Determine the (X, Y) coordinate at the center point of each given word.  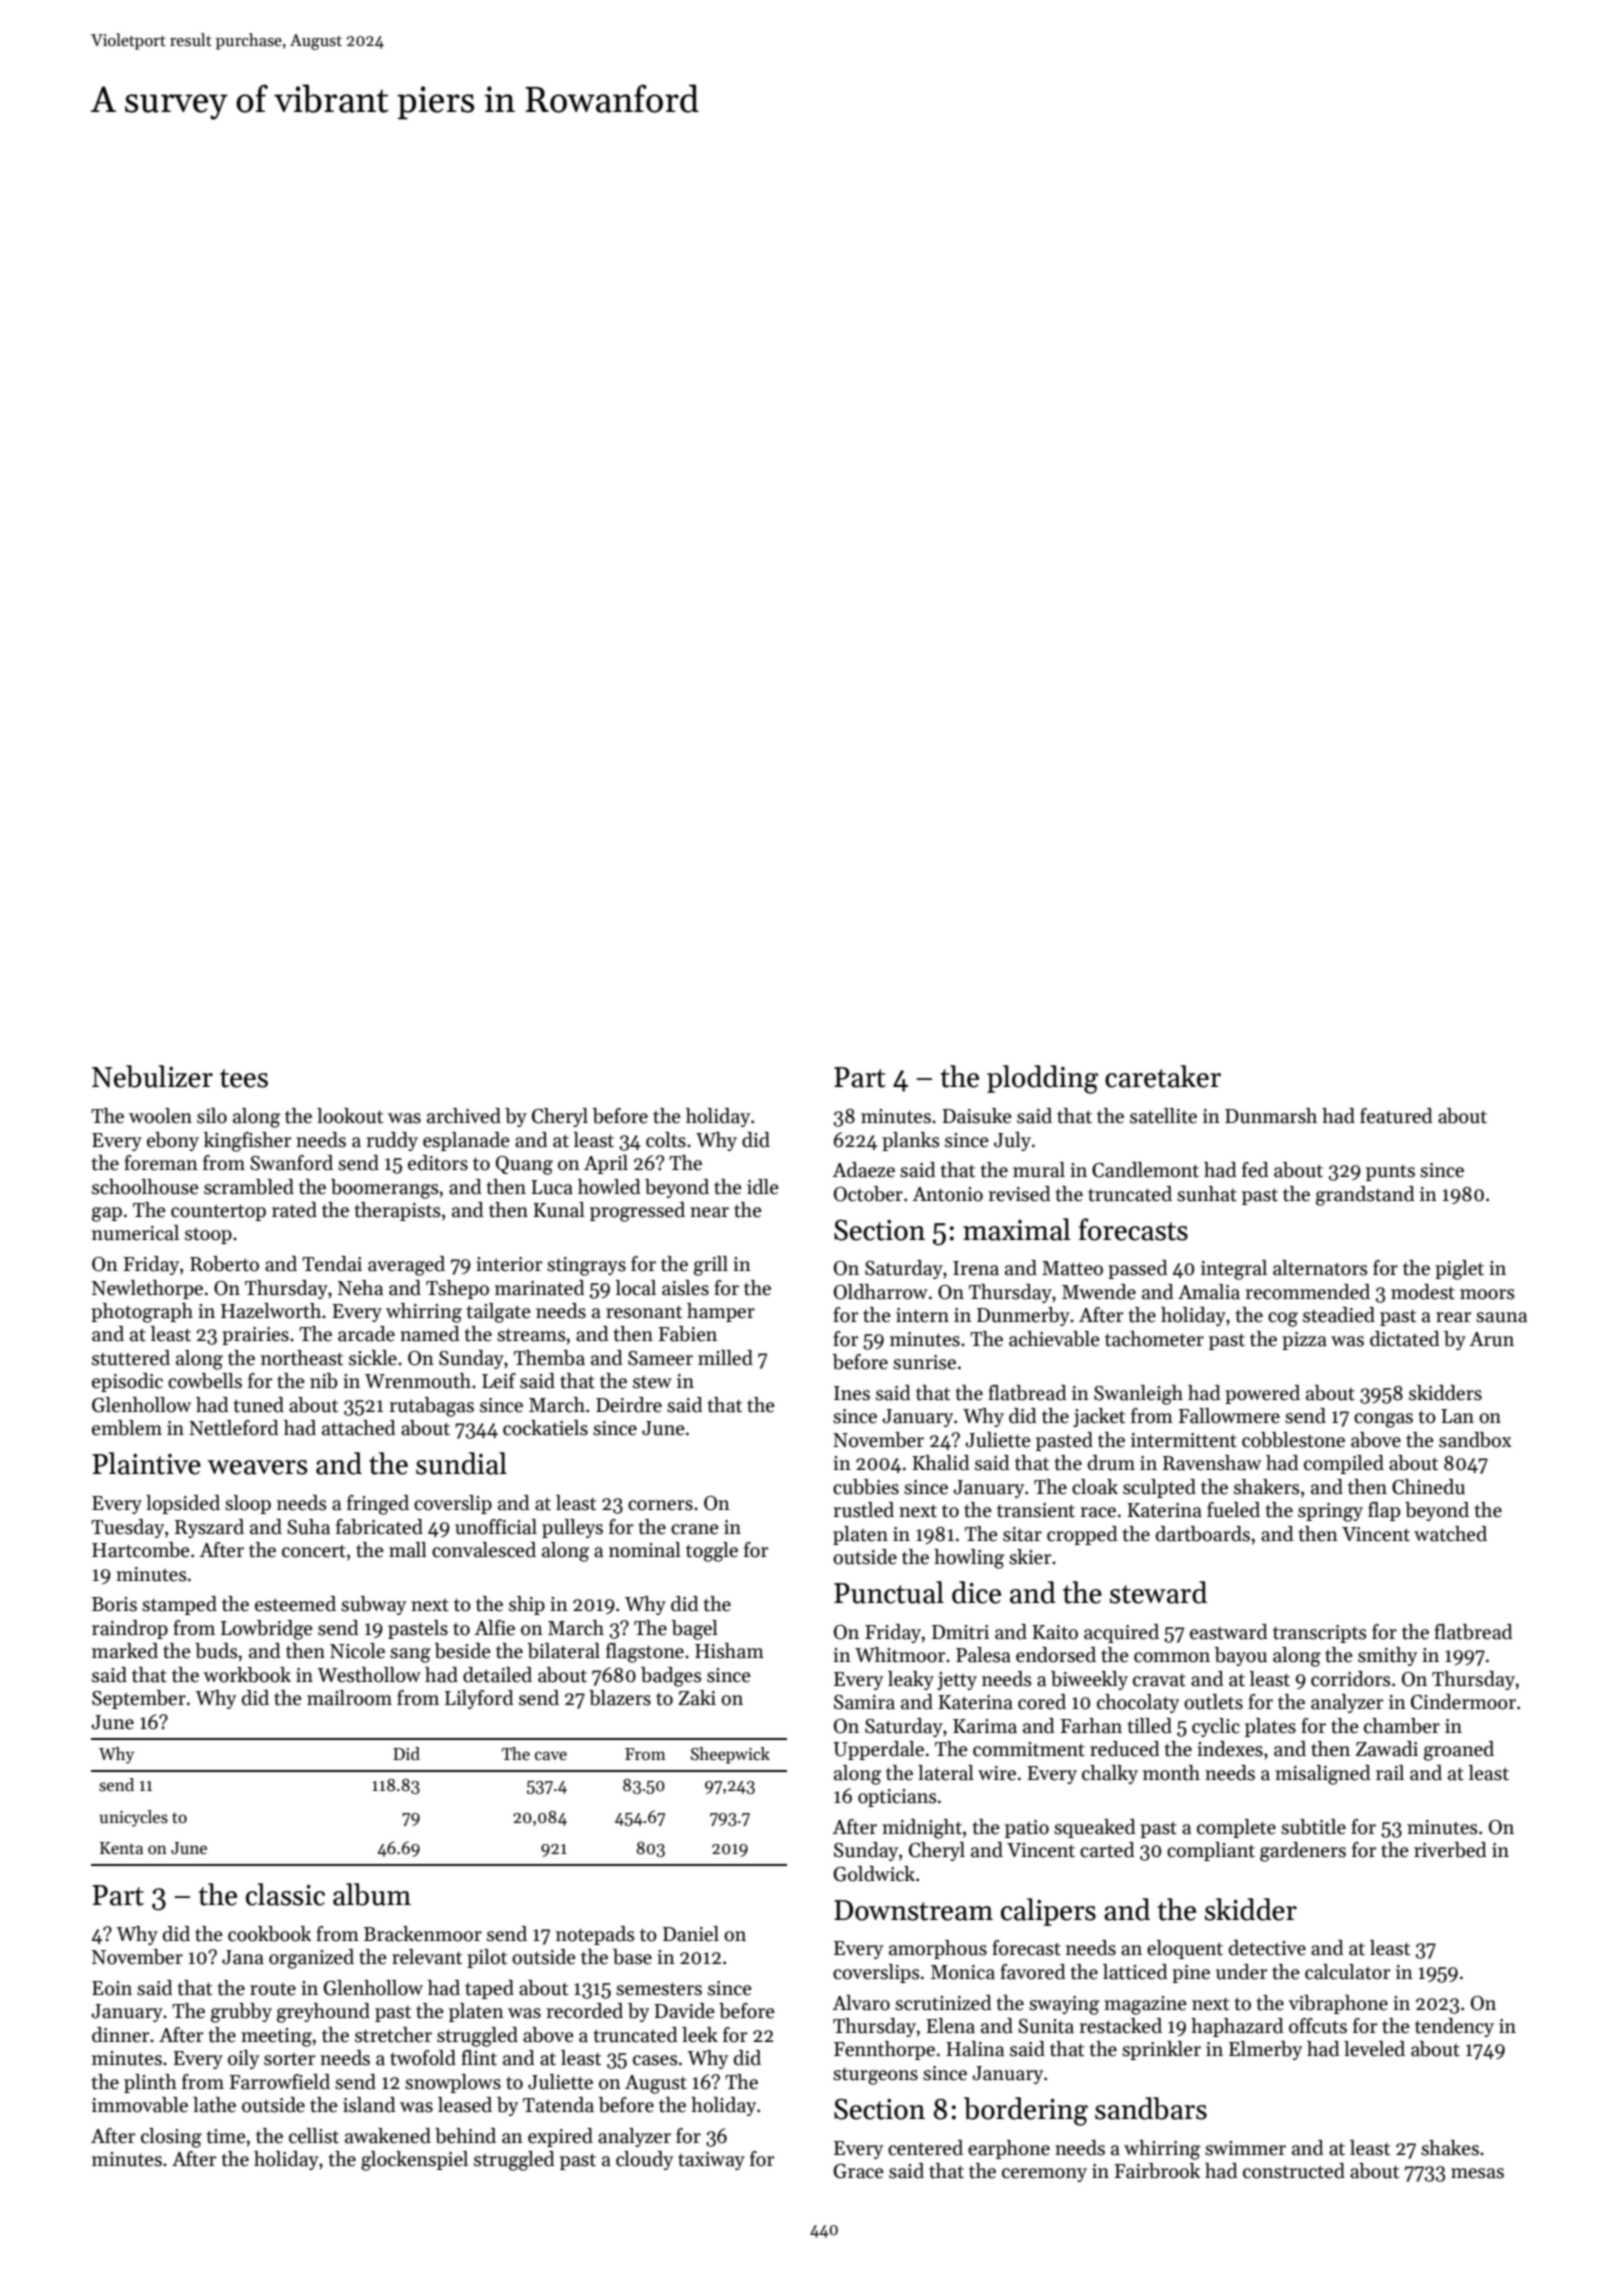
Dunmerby (1023, 1316)
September (139, 1699)
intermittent (1184, 1440)
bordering (1026, 2111)
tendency (1454, 2027)
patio (1027, 1829)
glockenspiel (414, 2161)
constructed (1294, 2171)
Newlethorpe (147, 1289)
